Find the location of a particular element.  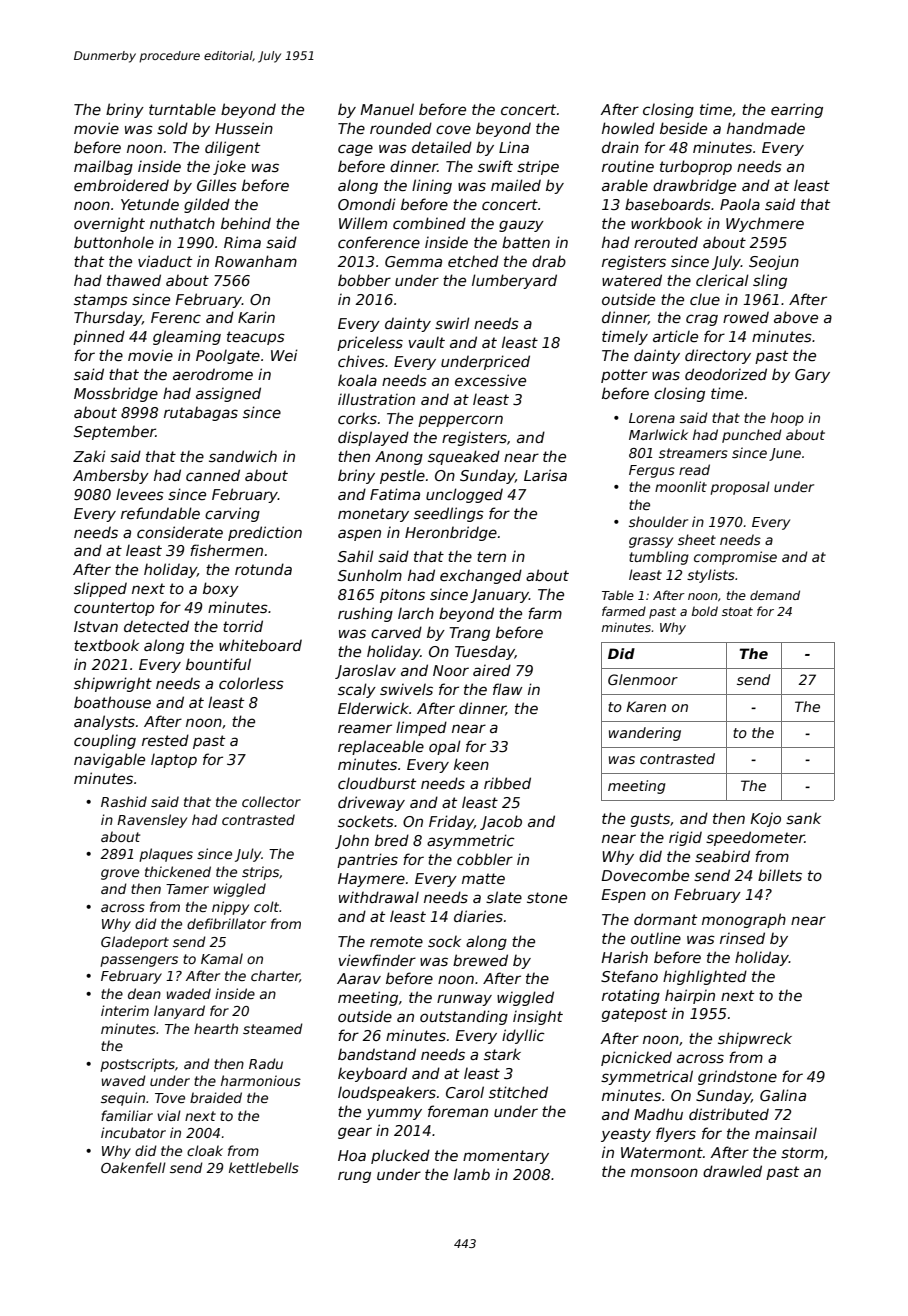

considerate is located at coordinates (180, 532).
